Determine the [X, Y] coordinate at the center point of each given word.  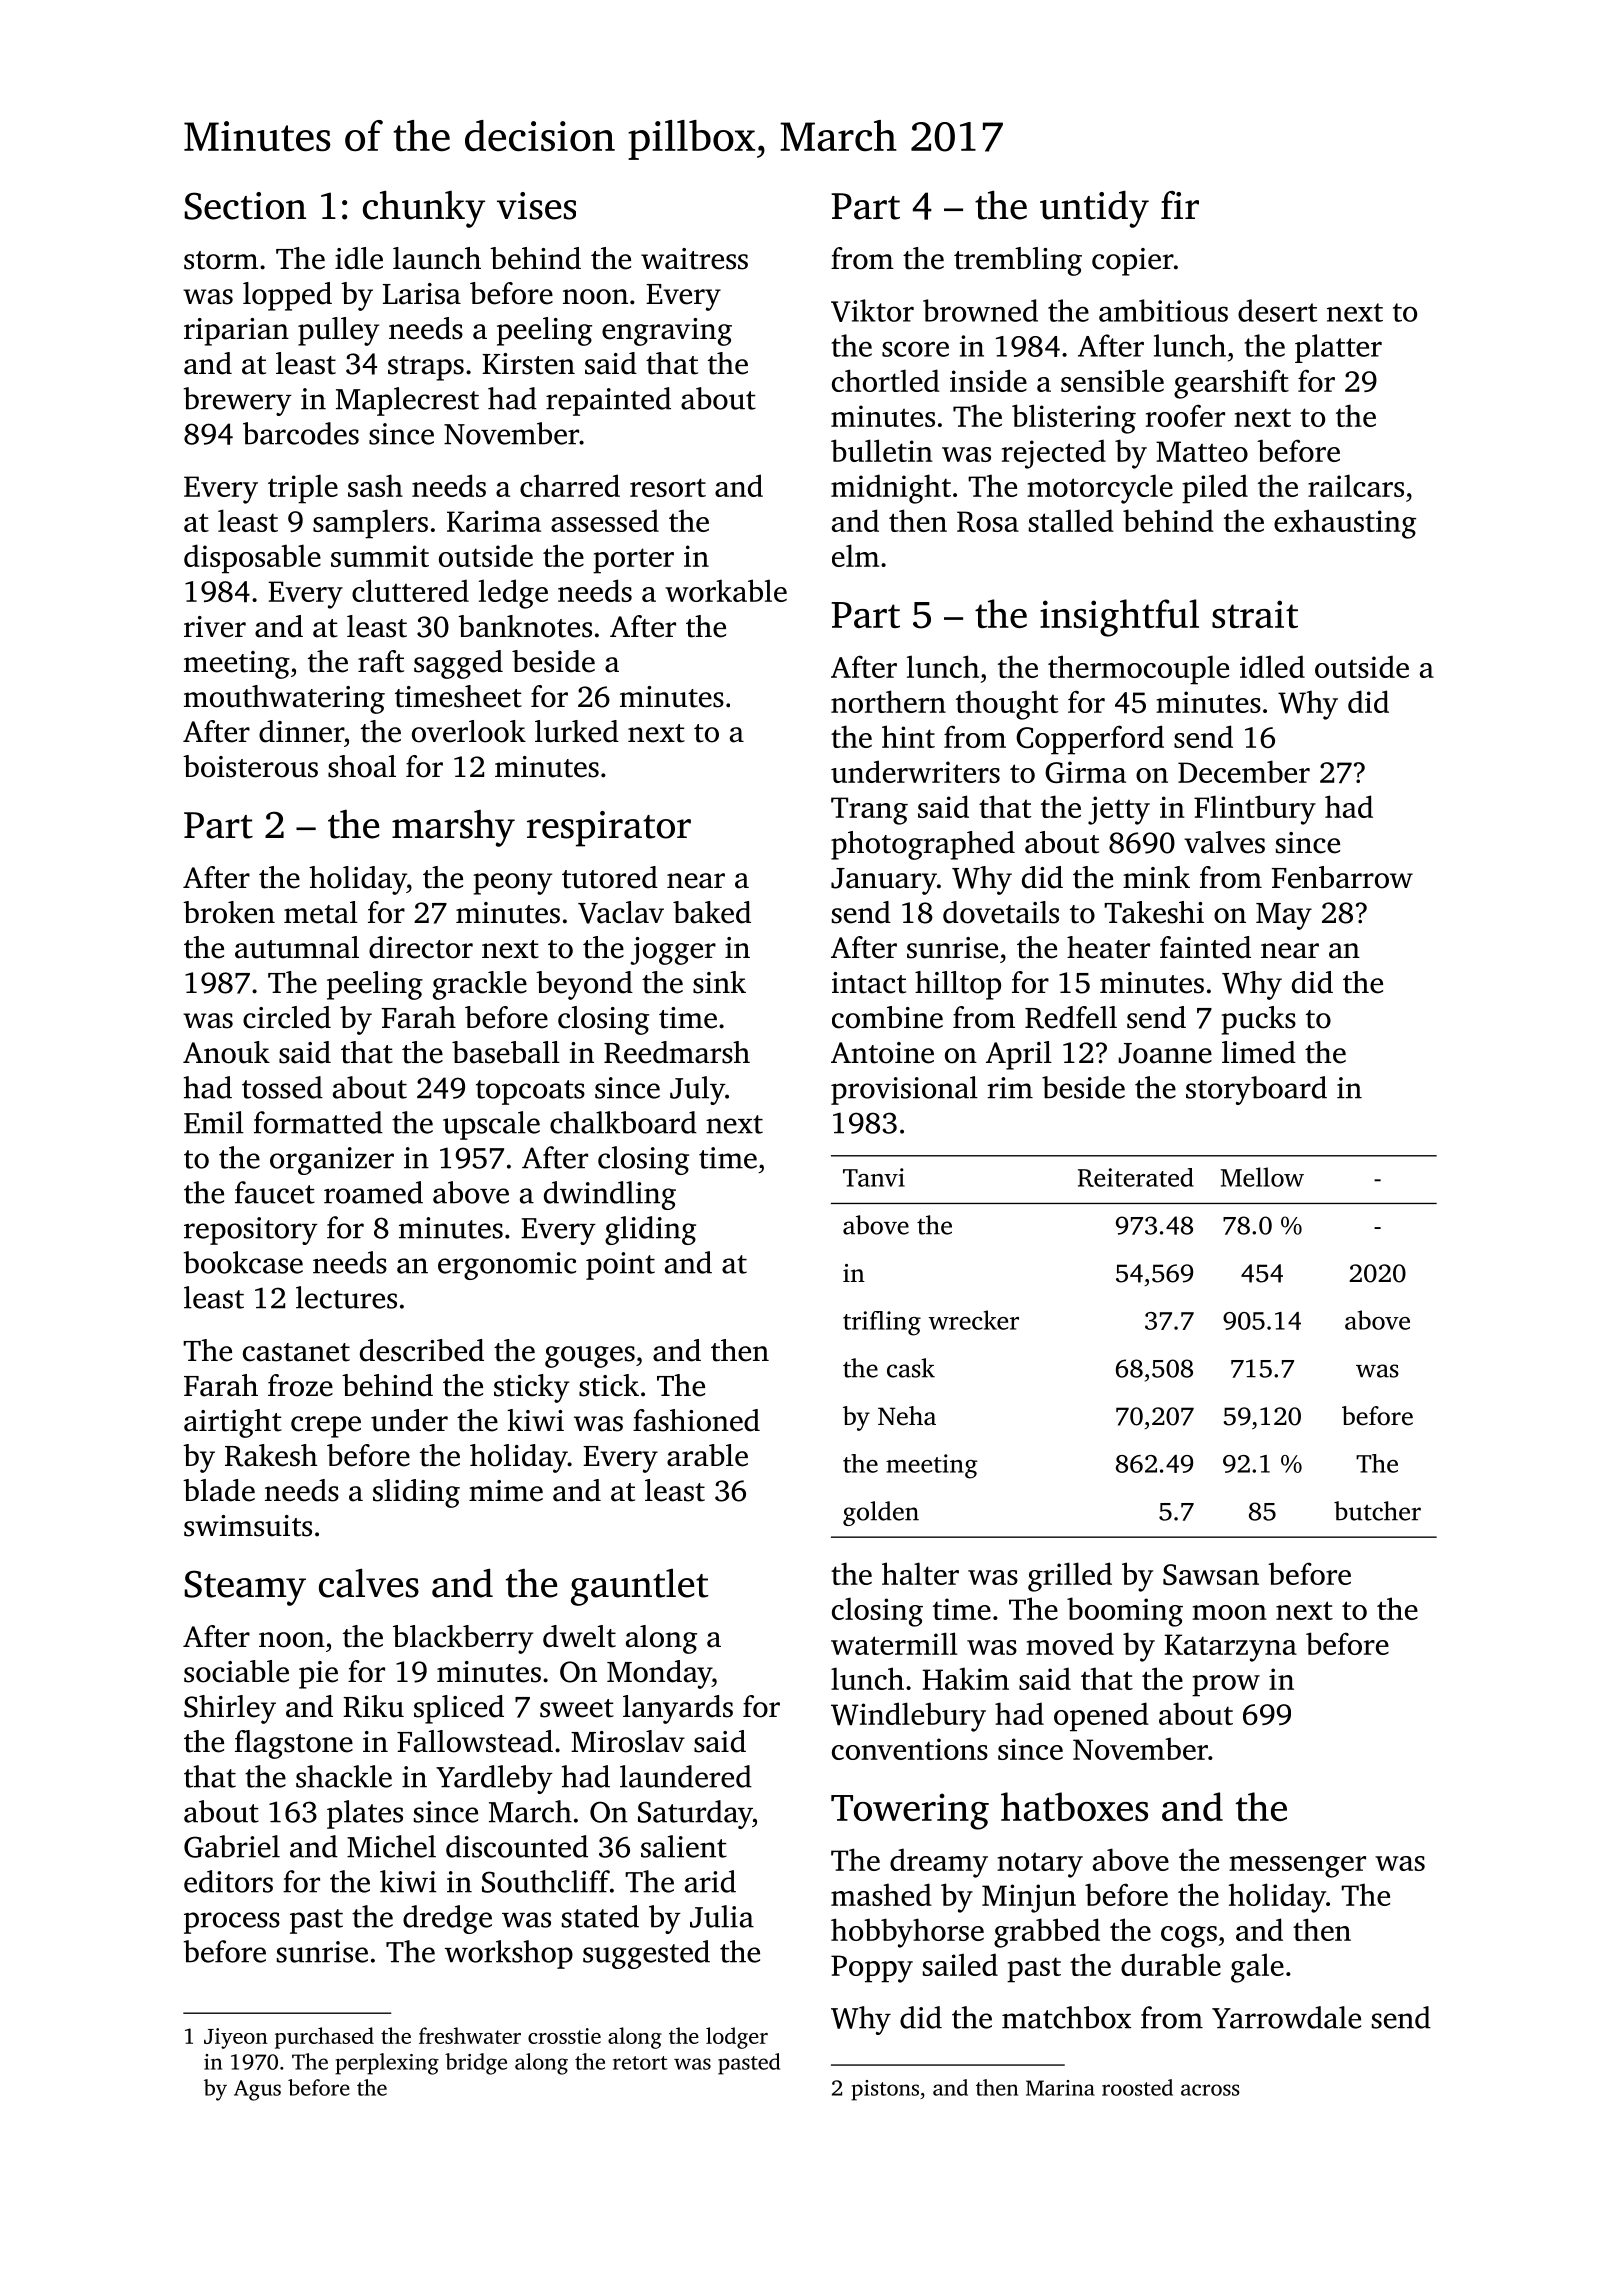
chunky [424, 209]
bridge [476, 2064]
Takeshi [1154, 912]
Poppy [872, 1969]
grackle [480, 985]
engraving [667, 332]
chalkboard [623, 1122]
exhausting [1345, 524]
